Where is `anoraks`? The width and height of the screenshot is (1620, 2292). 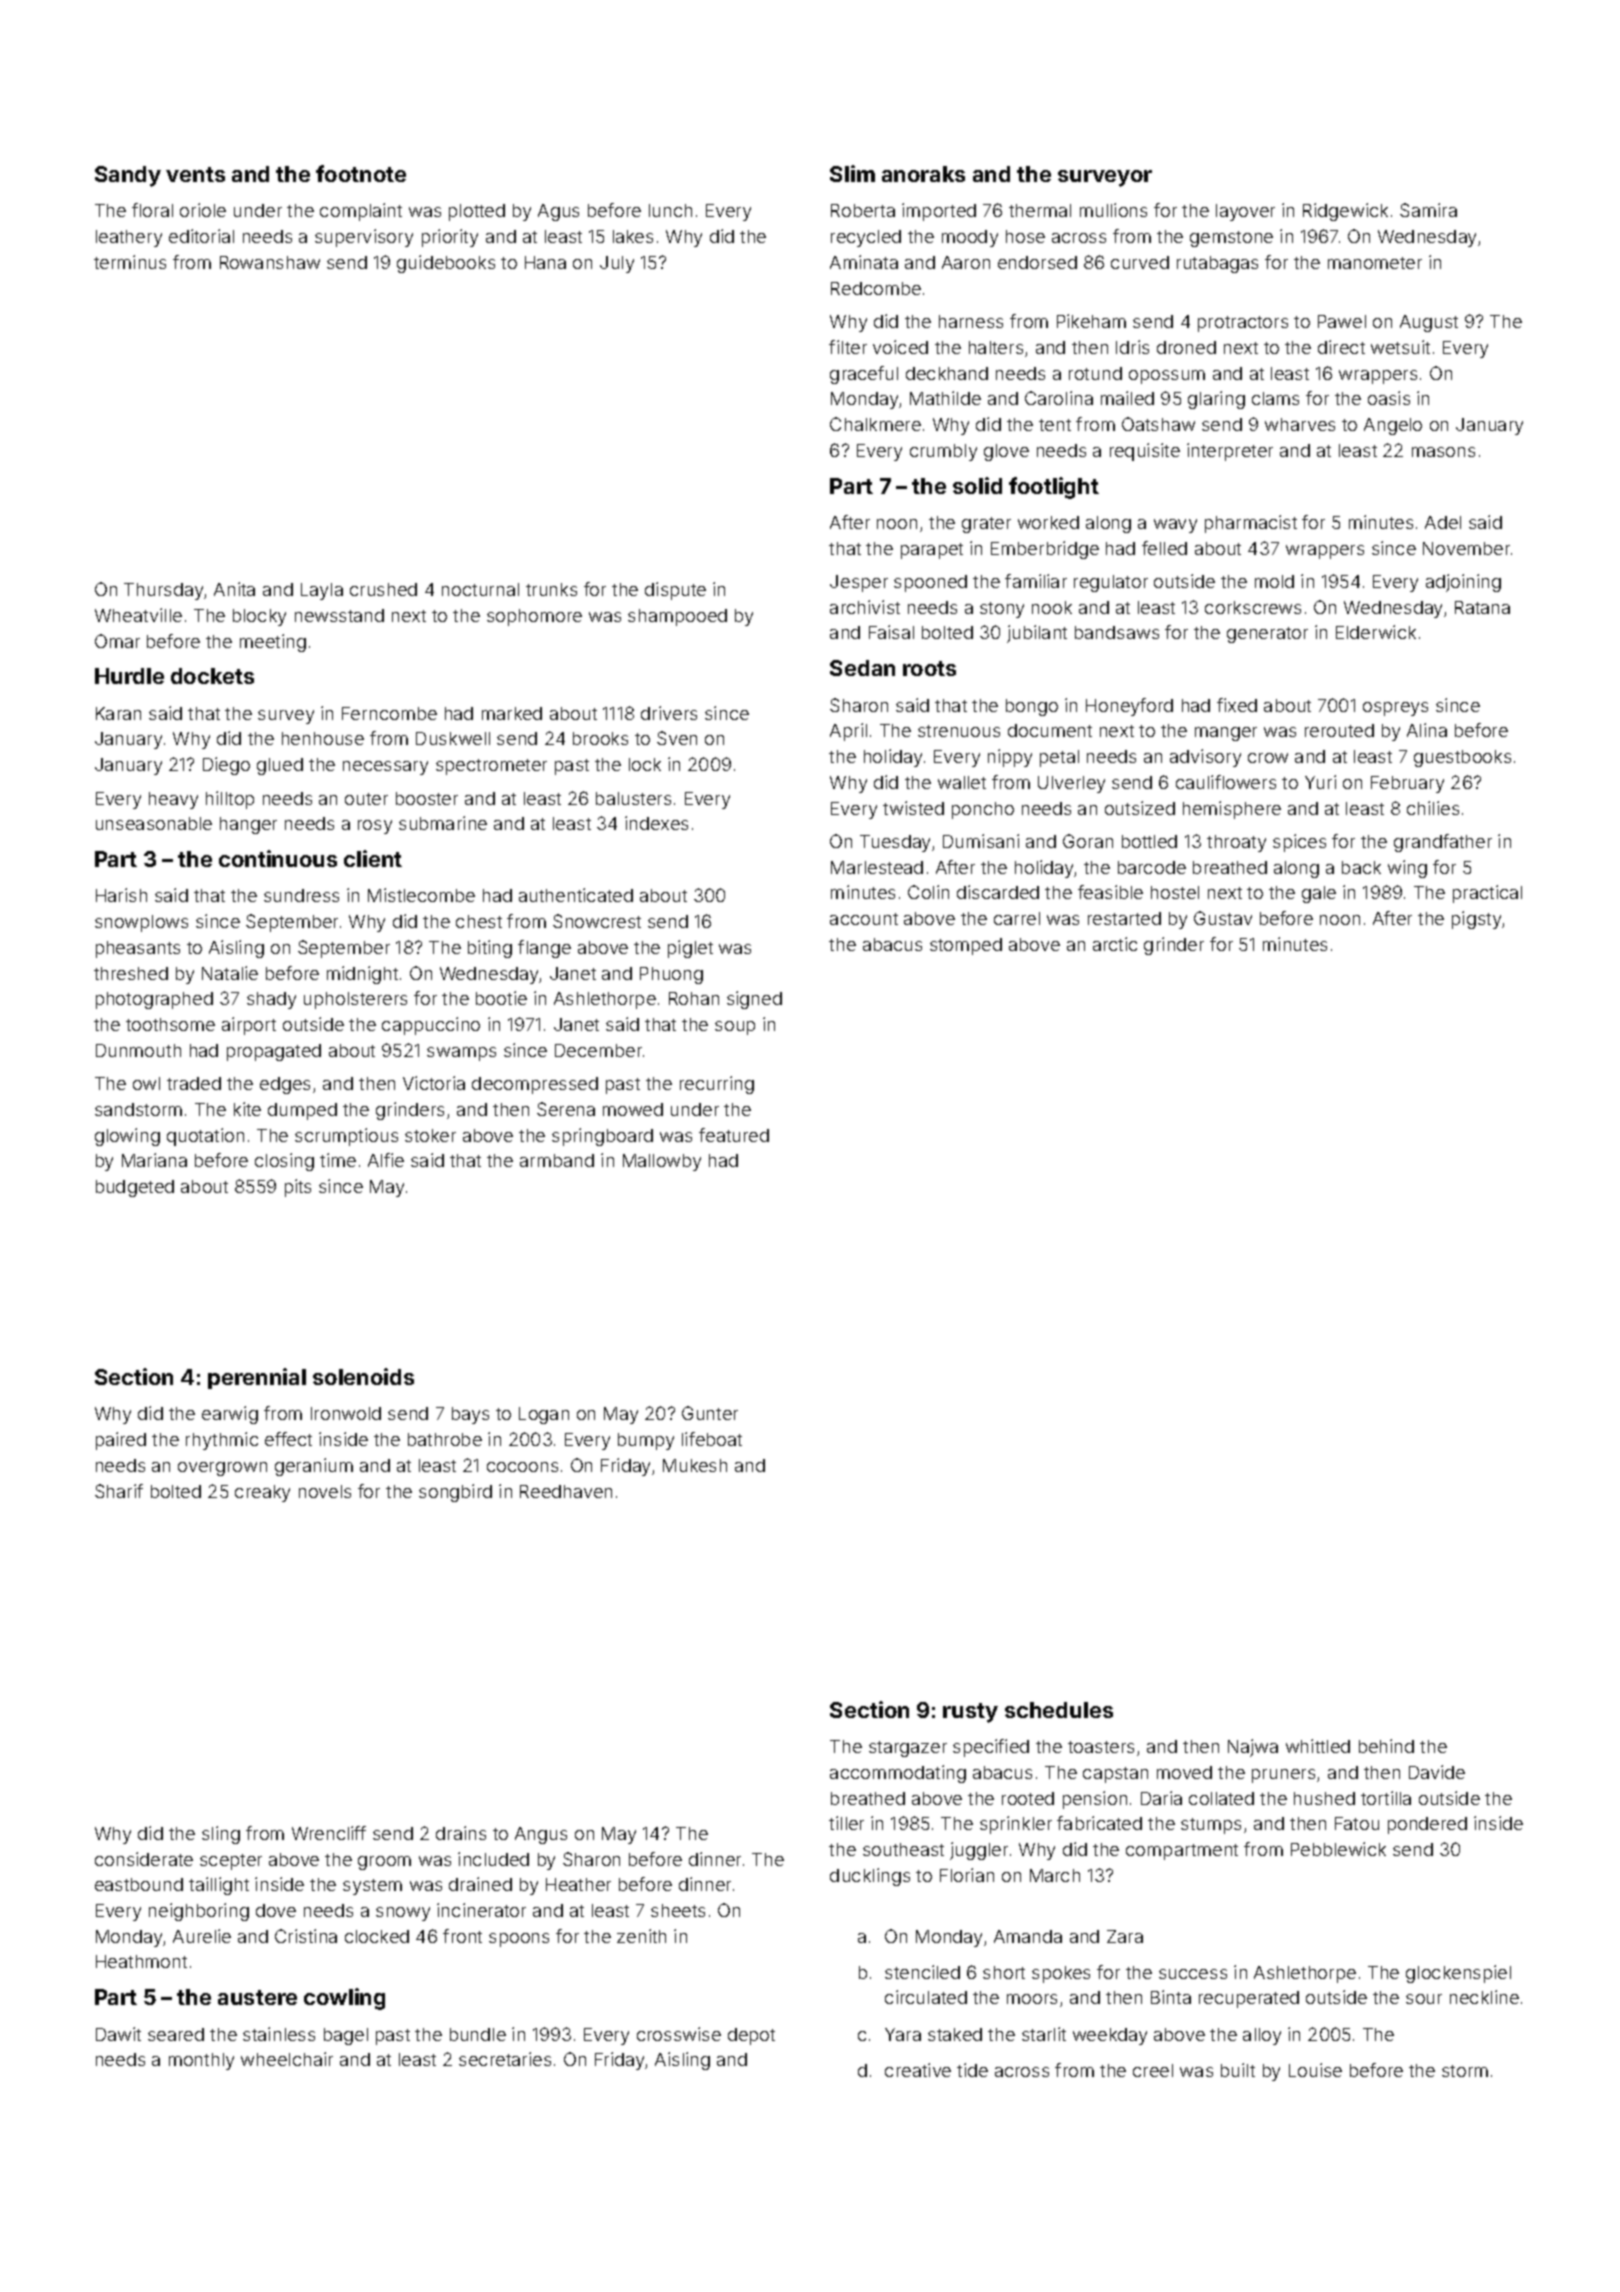
anoraks is located at coordinates (923, 174).
